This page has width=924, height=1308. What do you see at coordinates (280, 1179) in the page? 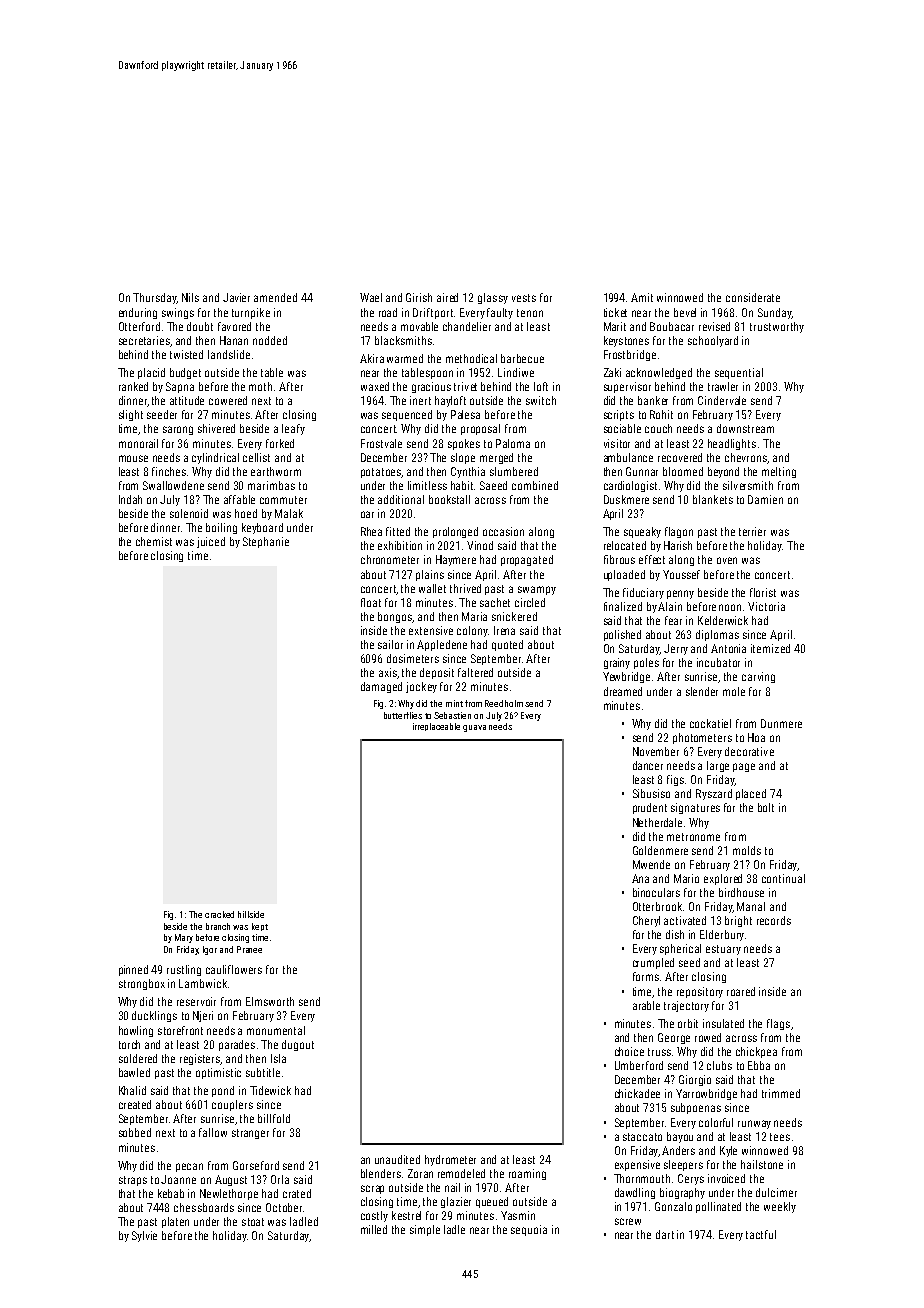
I see `Orla` at bounding box center [280, 1179].
